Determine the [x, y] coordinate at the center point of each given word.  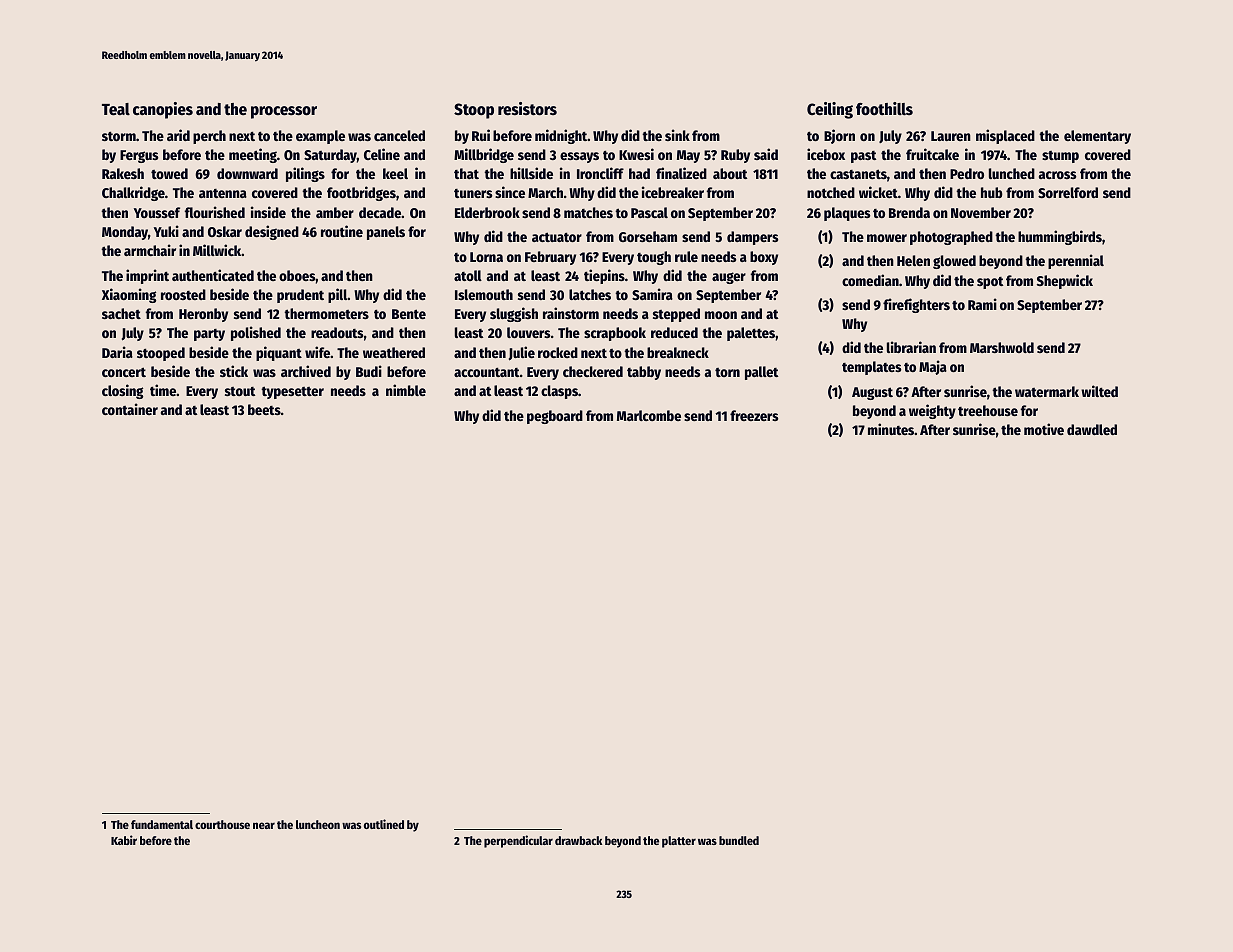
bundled [739, 840]
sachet [121, 313]
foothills [884, 109]
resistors [527, 109]
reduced [674, 332]
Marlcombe [649, 415]
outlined [384, 824]
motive [1044, 429]
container [130, 409]
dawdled [1092, 429]
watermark [1047, 391]
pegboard [555, 417]
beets [264, 409]
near [264, 825]
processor [284, 112]
